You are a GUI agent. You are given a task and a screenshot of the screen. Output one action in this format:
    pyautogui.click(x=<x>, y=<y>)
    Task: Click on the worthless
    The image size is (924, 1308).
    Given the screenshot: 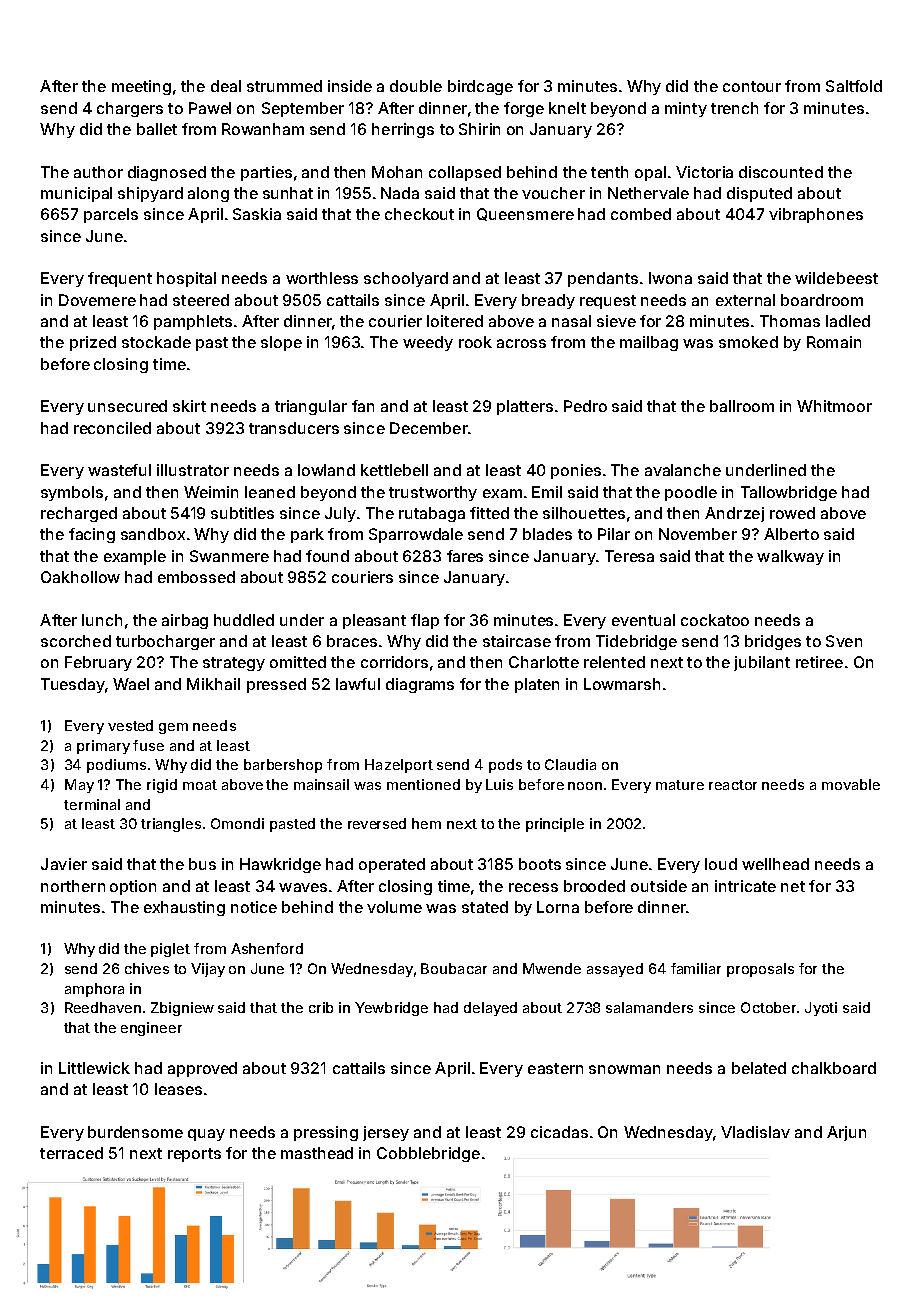 What is the action you would take?
    pyautogui.click(x=322, y=278)
